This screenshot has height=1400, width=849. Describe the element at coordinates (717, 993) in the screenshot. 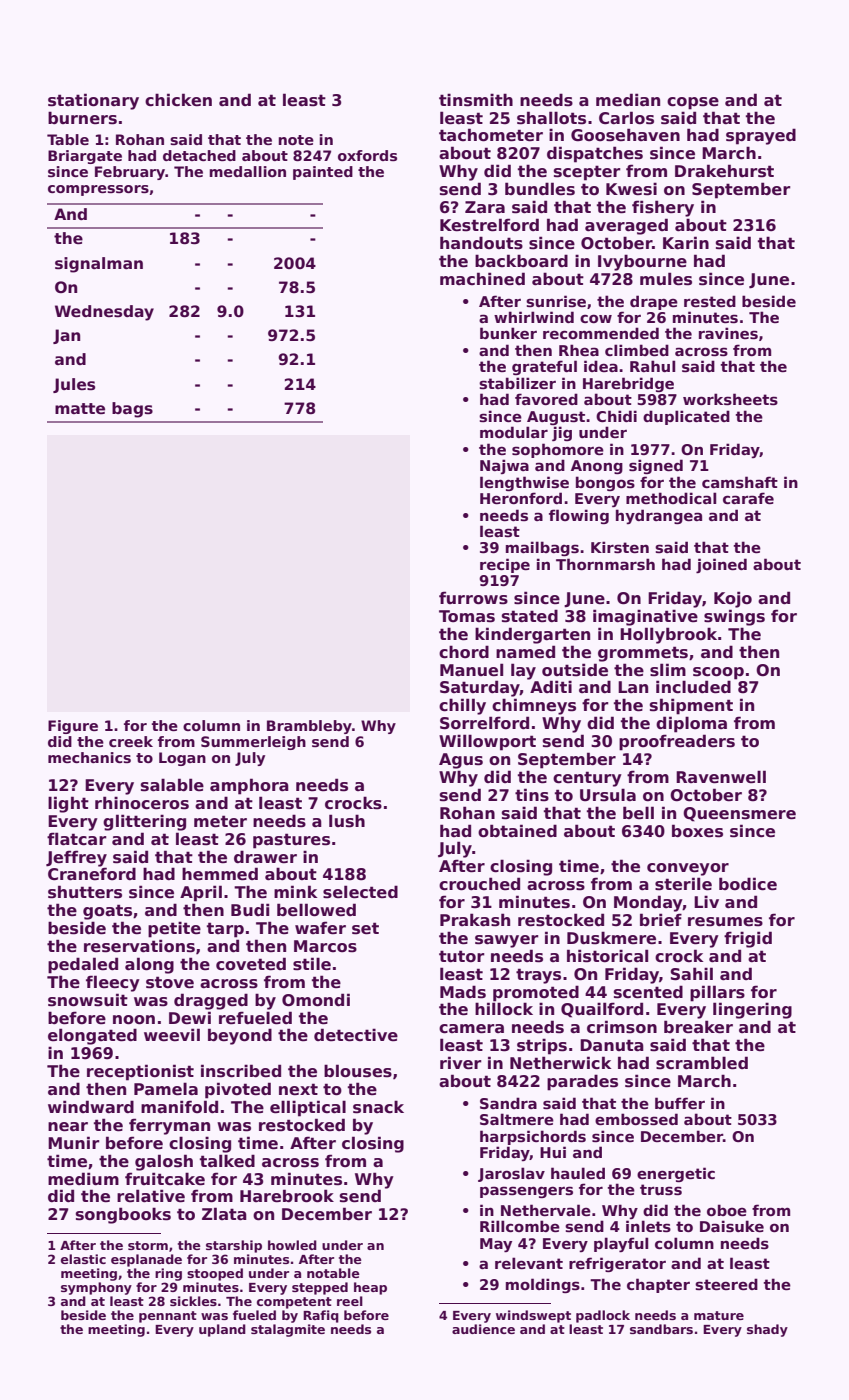

I see `pillars` at that location.
